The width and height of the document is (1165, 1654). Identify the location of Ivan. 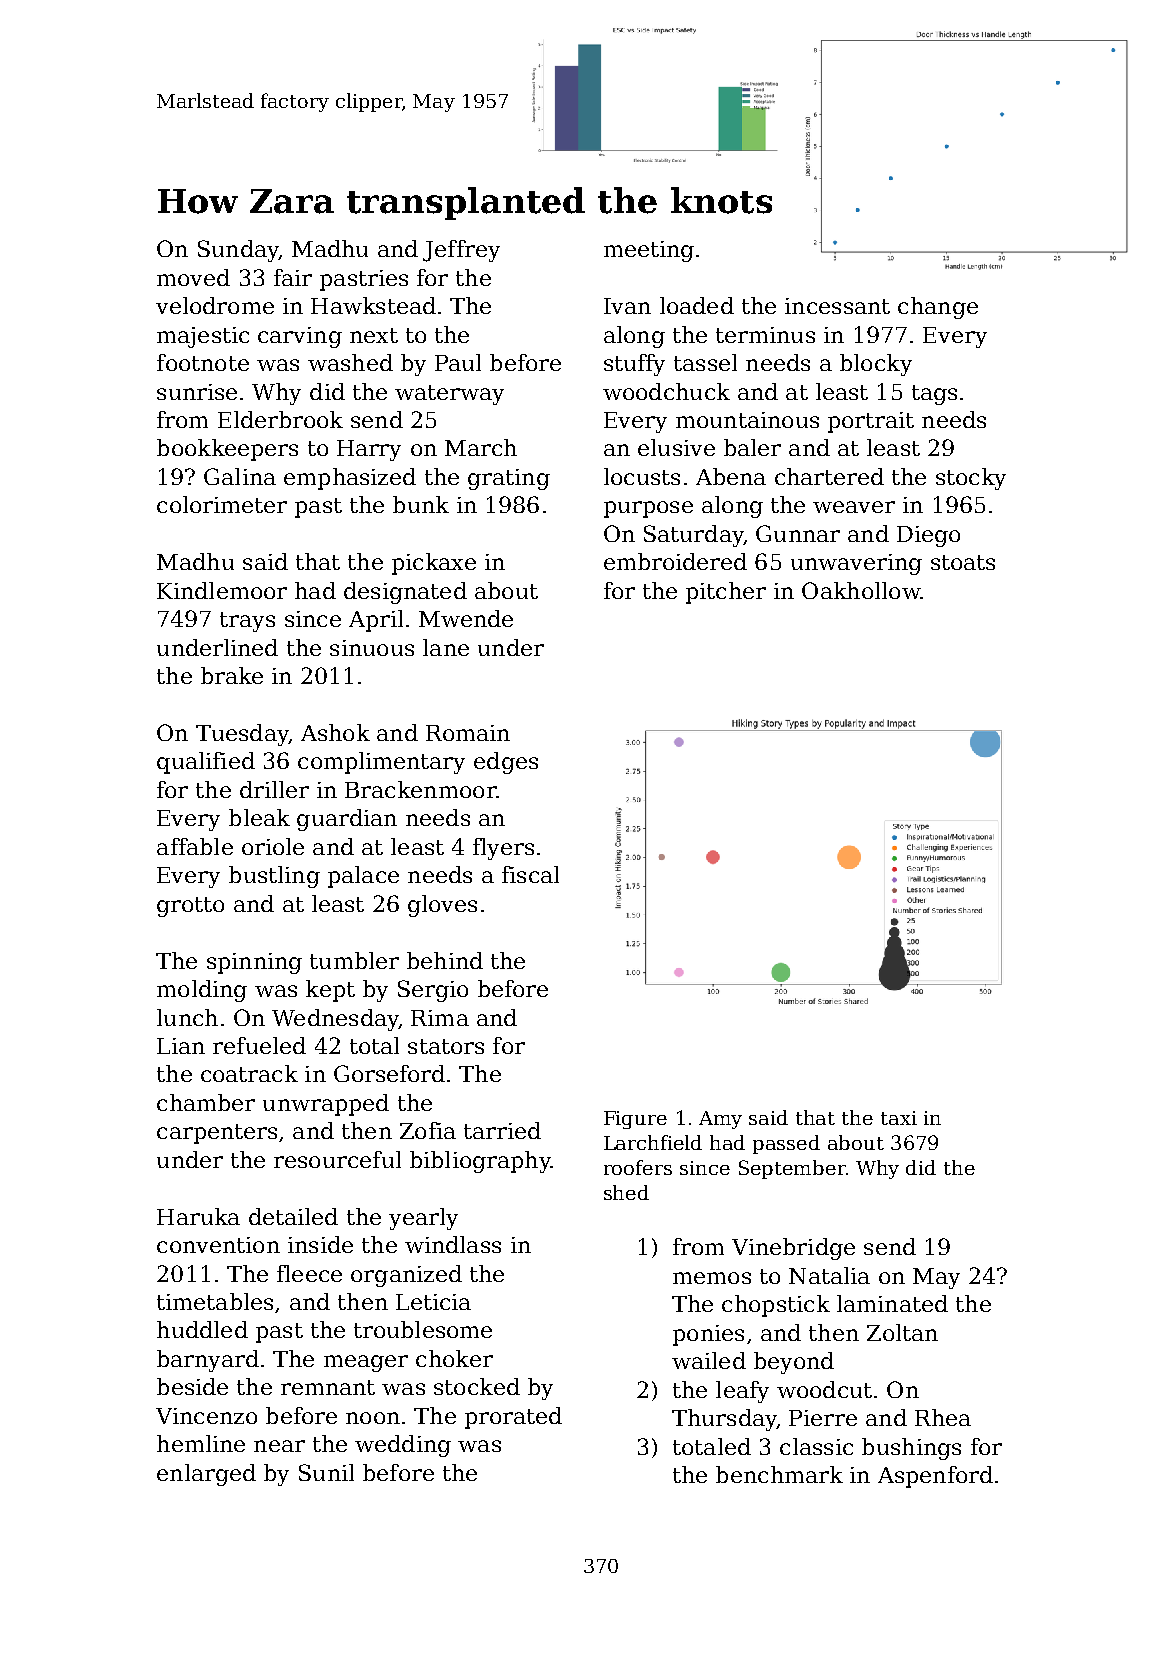
(627, 306).
